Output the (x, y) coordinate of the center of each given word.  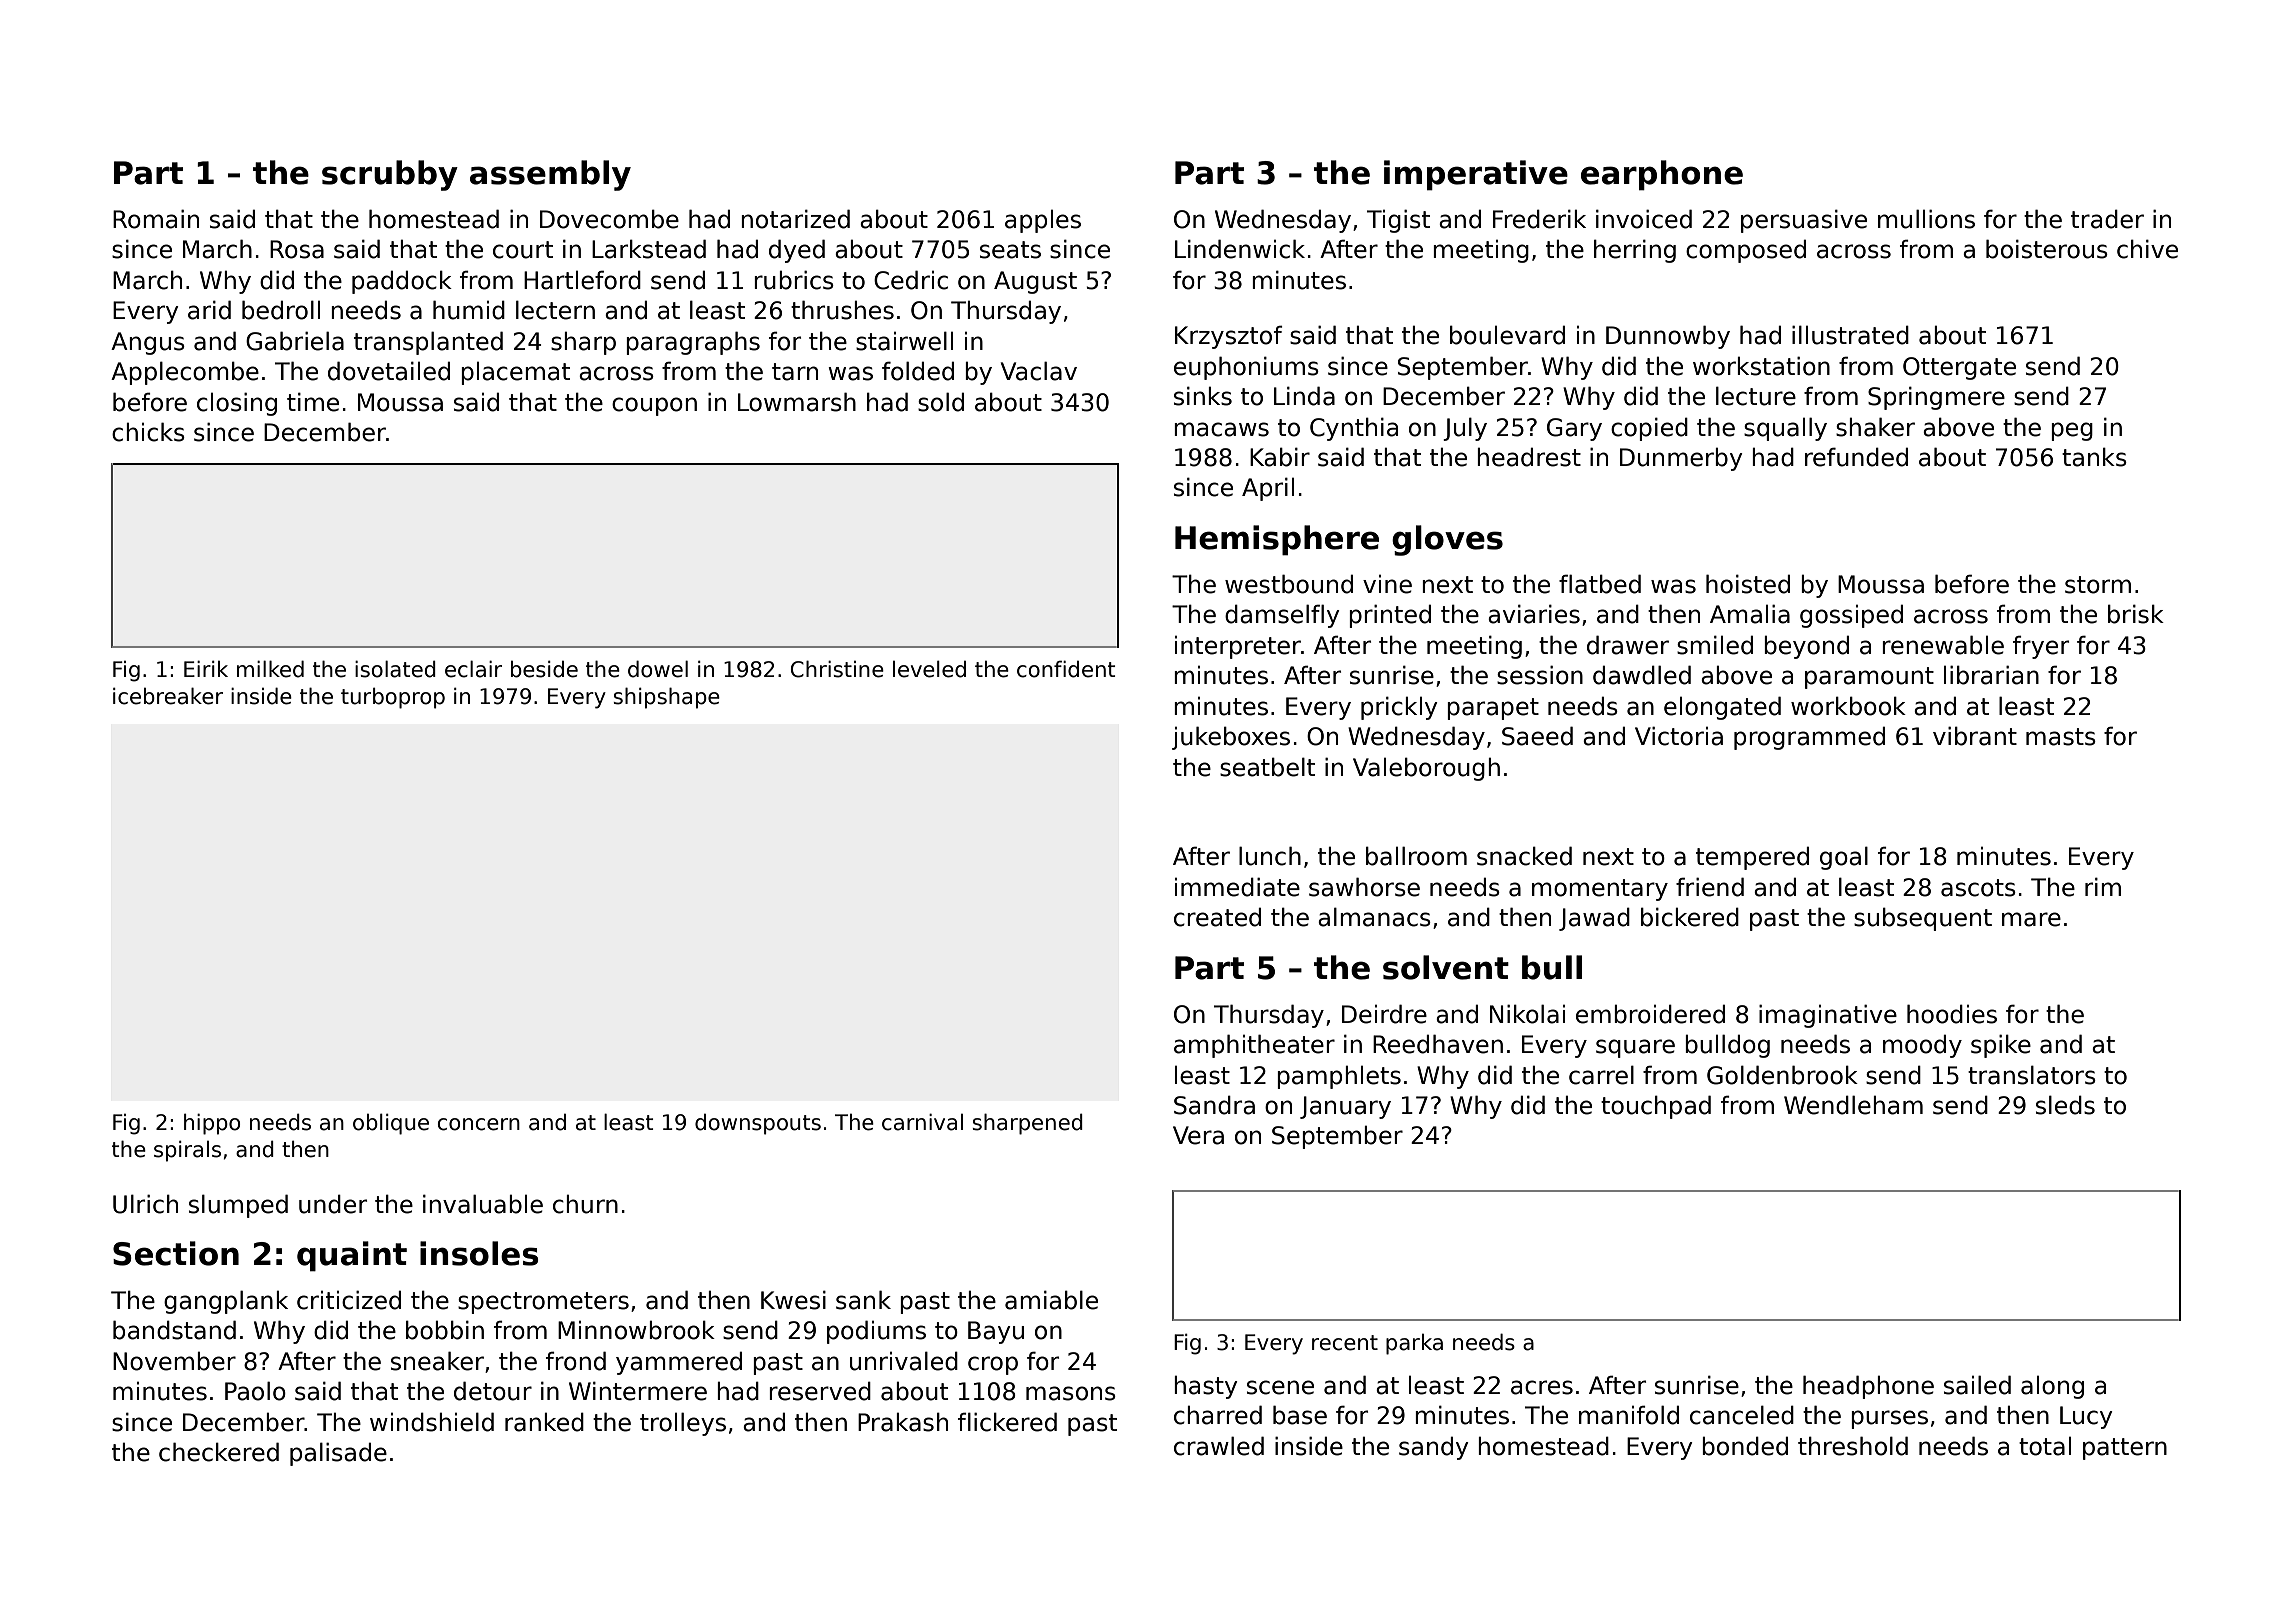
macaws (1221, 429)
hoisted (1748, 584)
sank (863, 1300)
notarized (795, 219)
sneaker (437, 1361)
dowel (658, 669)
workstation (1761, 366)
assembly (550, 175)
